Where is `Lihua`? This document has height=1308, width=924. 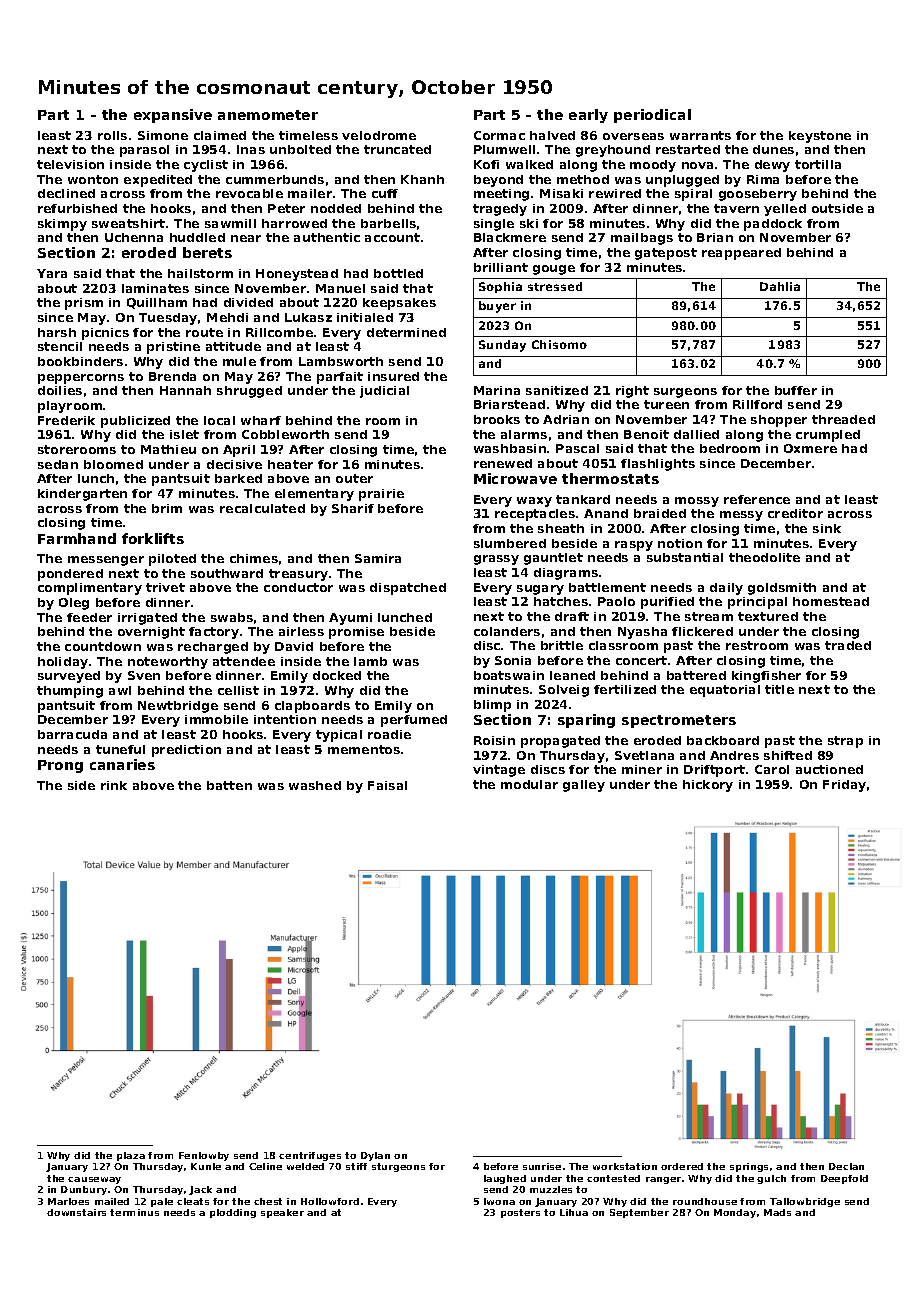 Lihua is located at coordinates (574, 1212).
